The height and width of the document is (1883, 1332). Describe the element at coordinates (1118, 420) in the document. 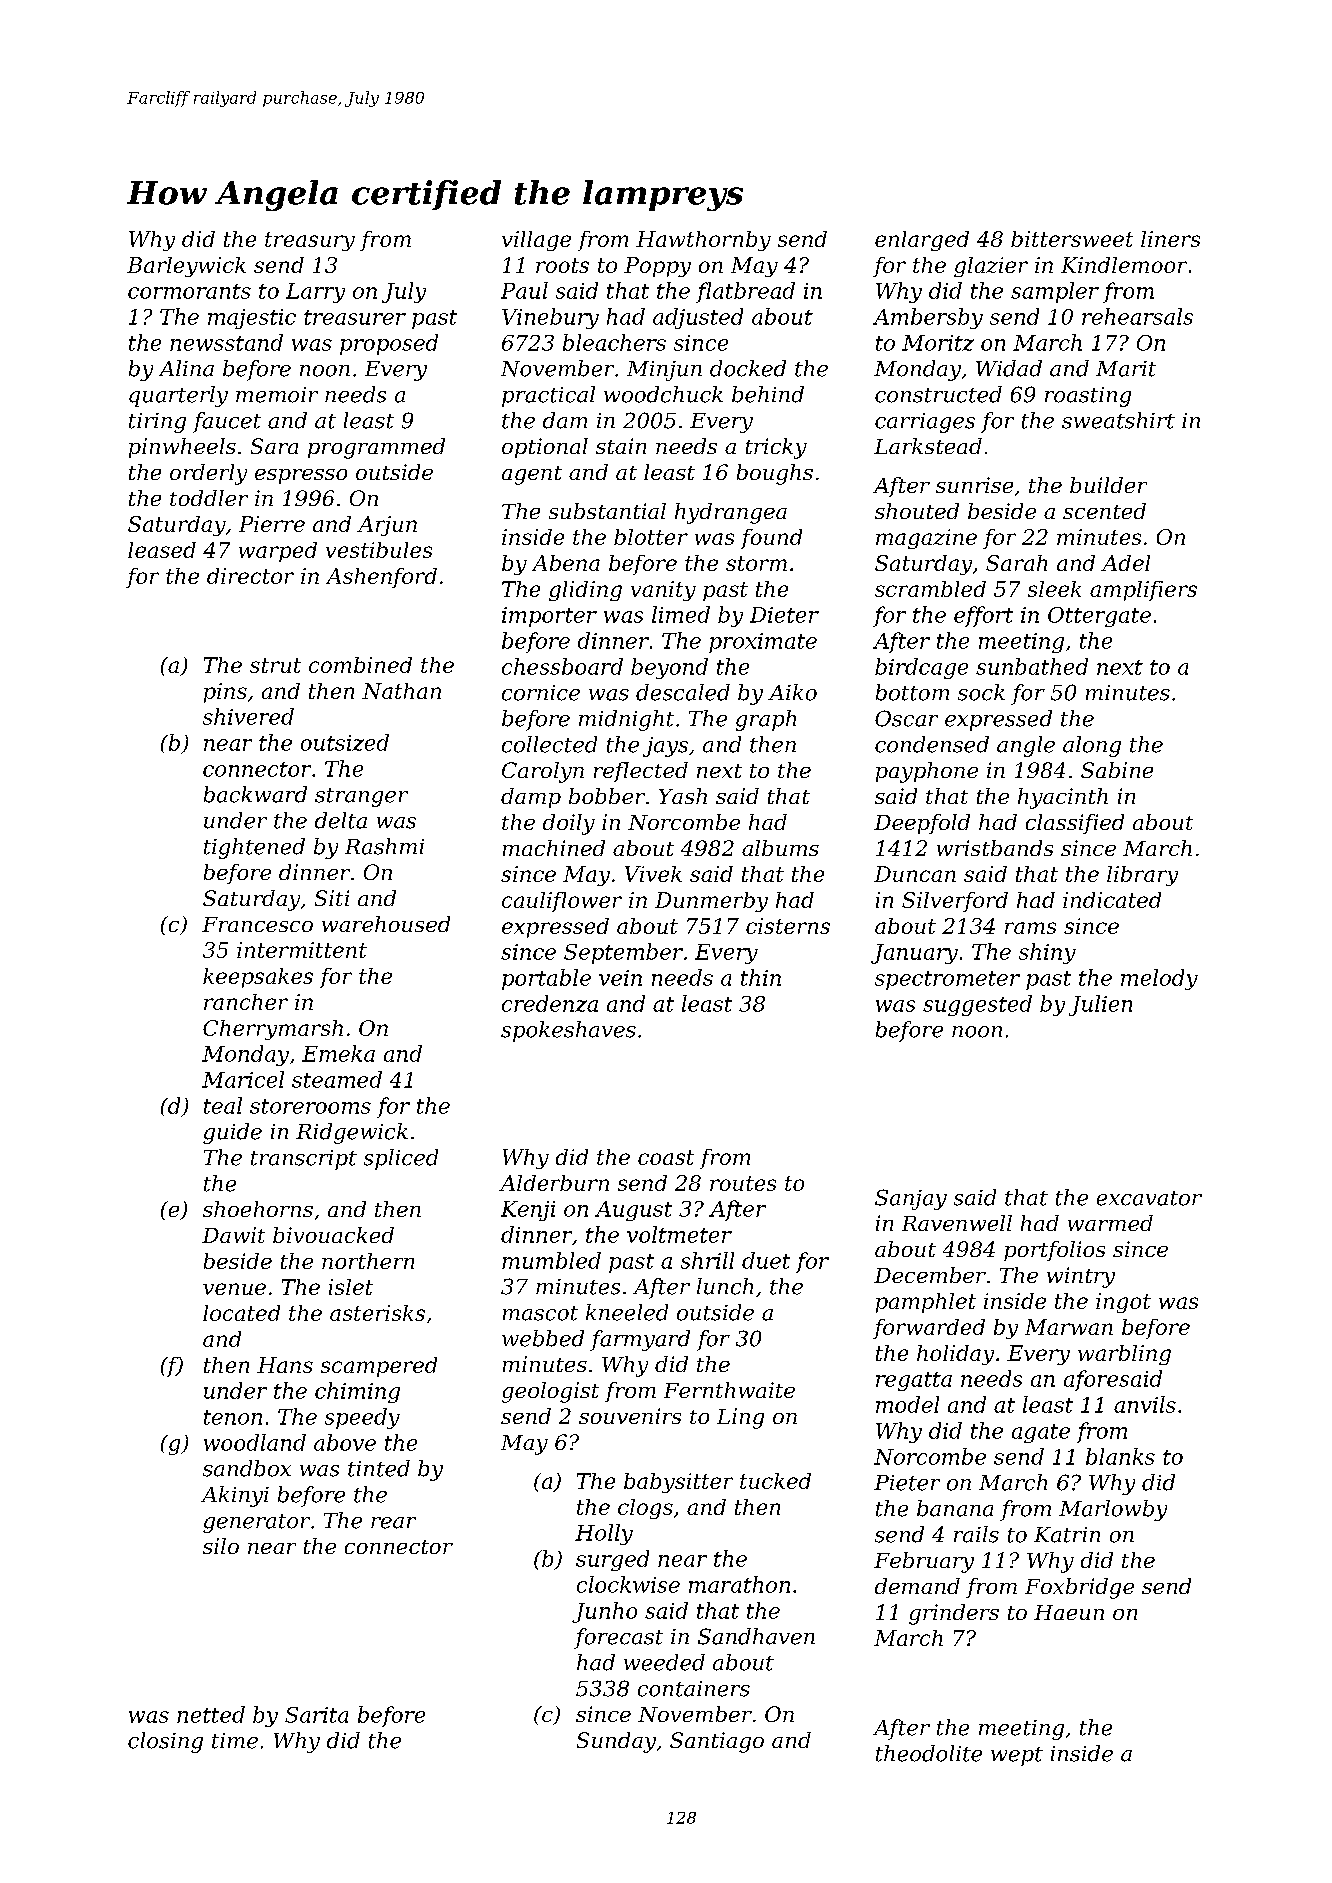

I see `sweatshirt` at that location.
